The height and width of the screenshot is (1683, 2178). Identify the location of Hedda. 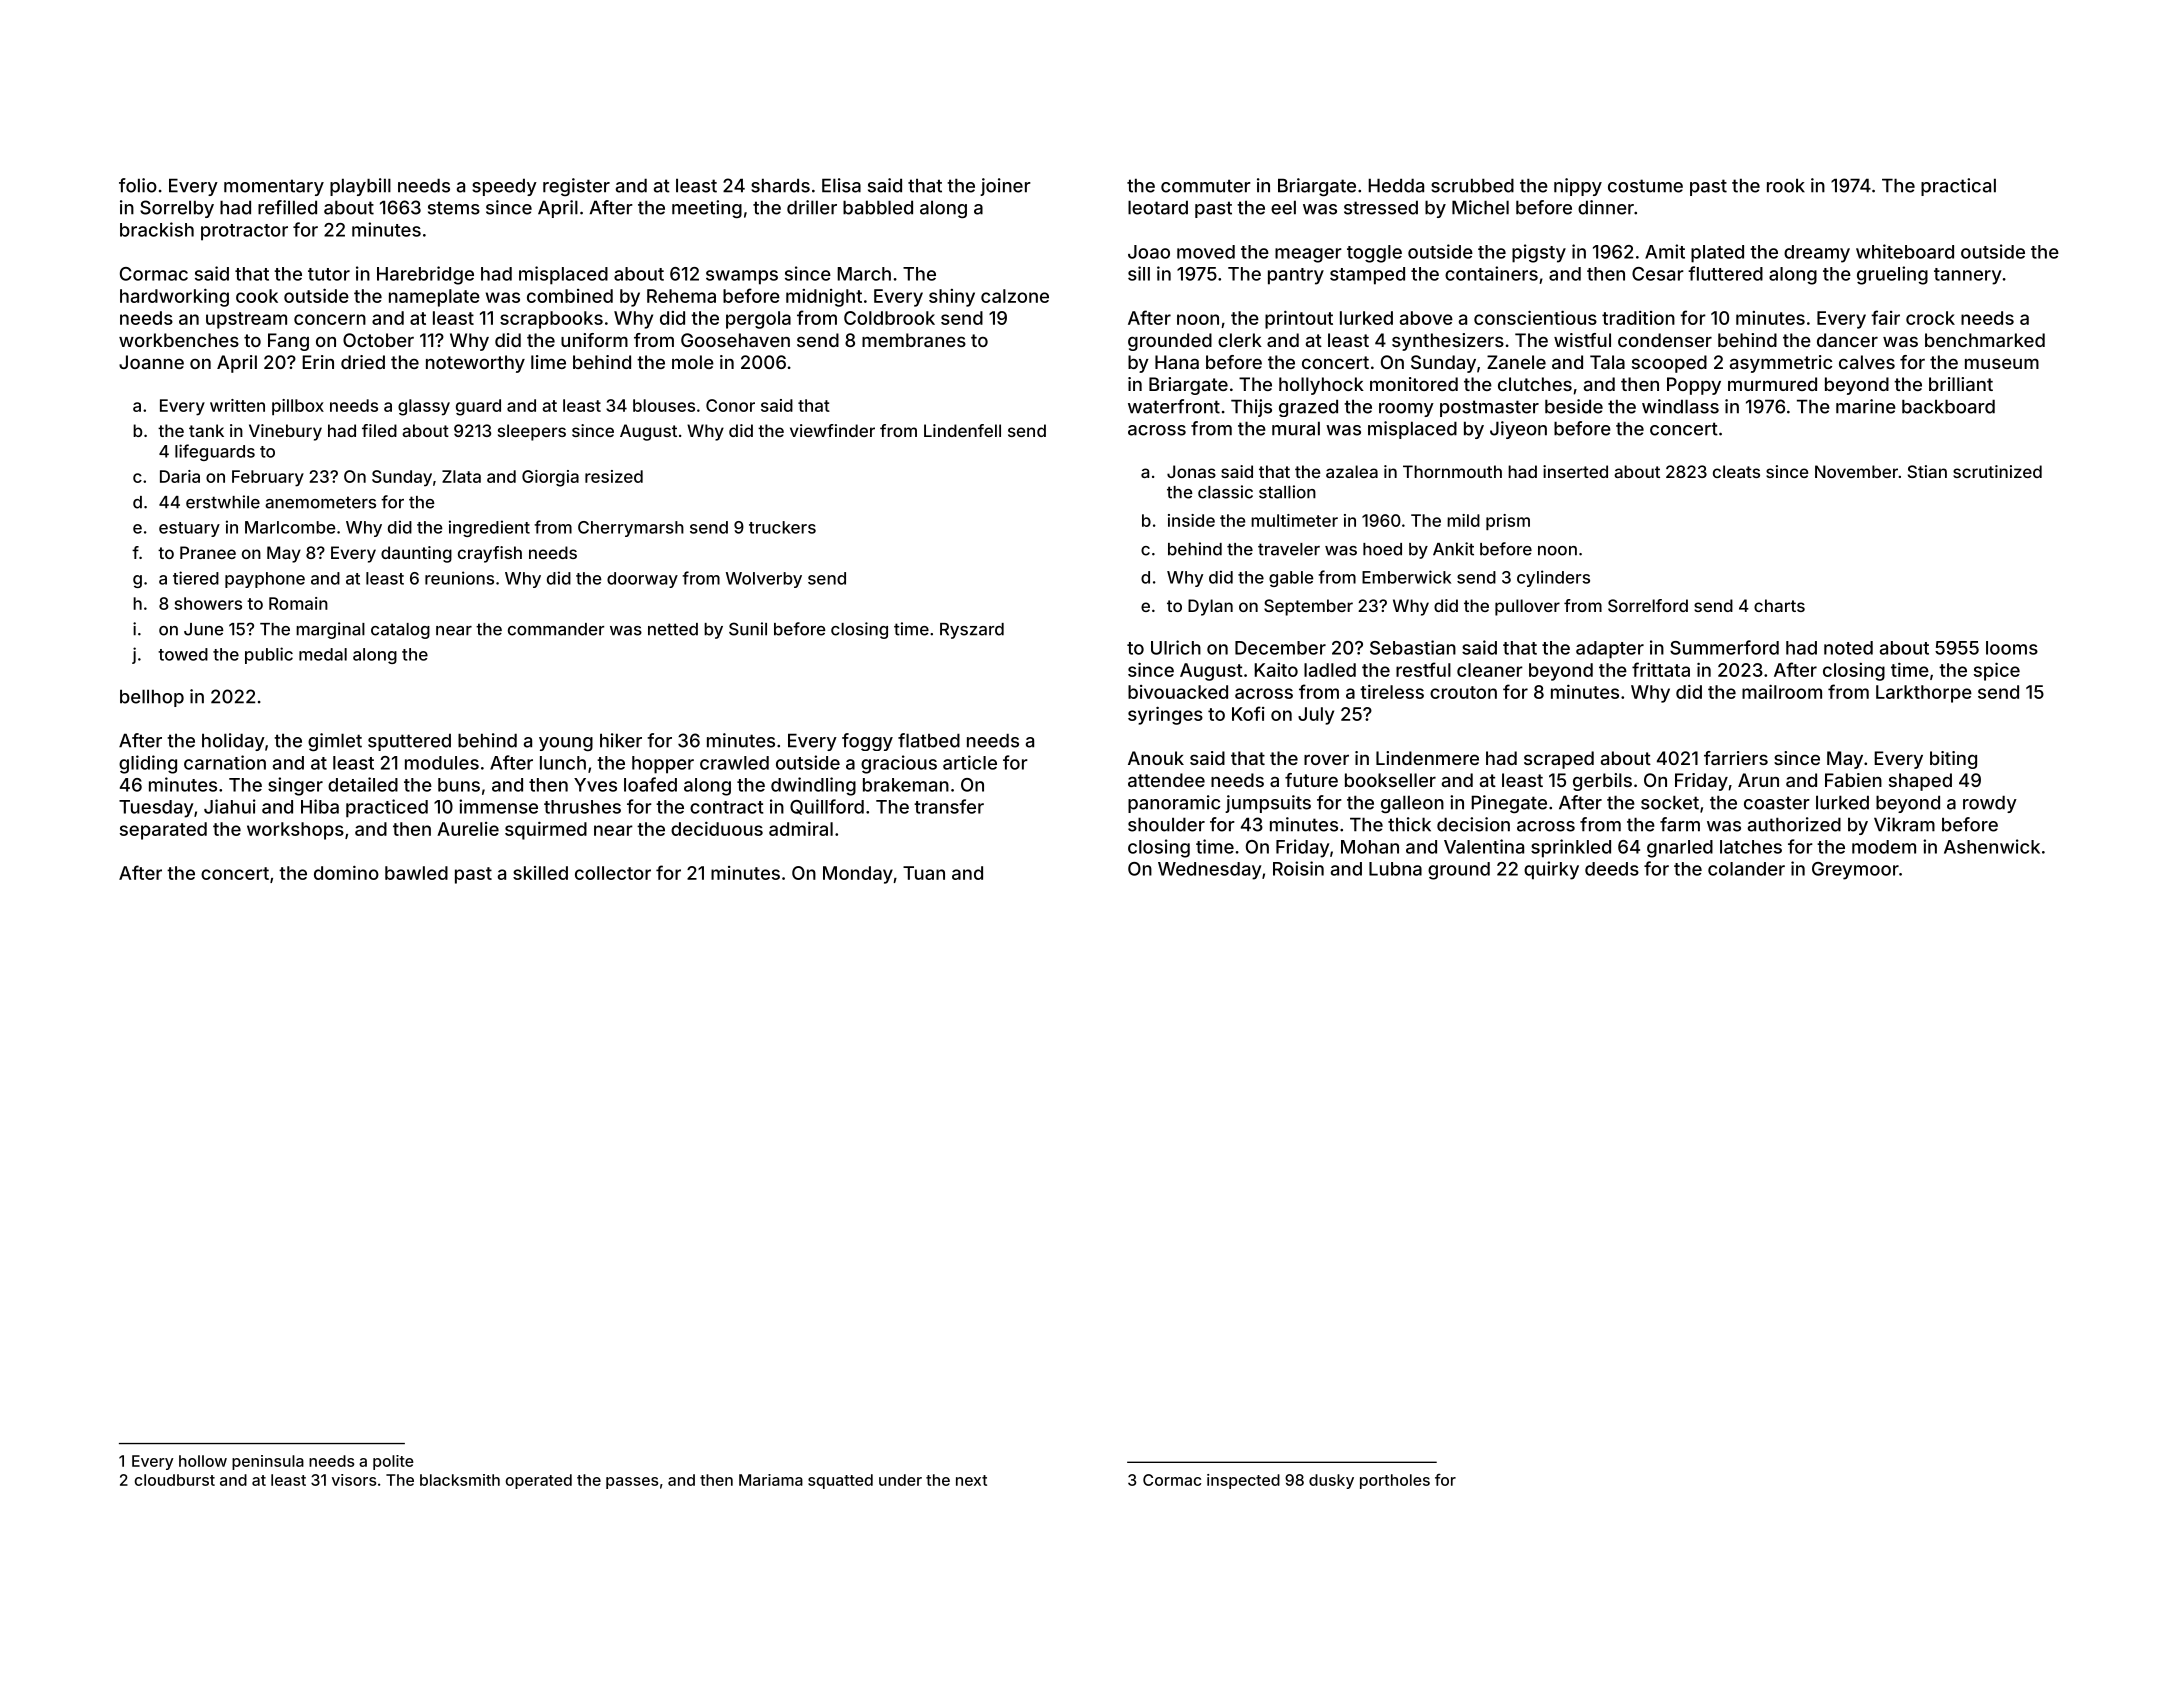
(1396, 185).
